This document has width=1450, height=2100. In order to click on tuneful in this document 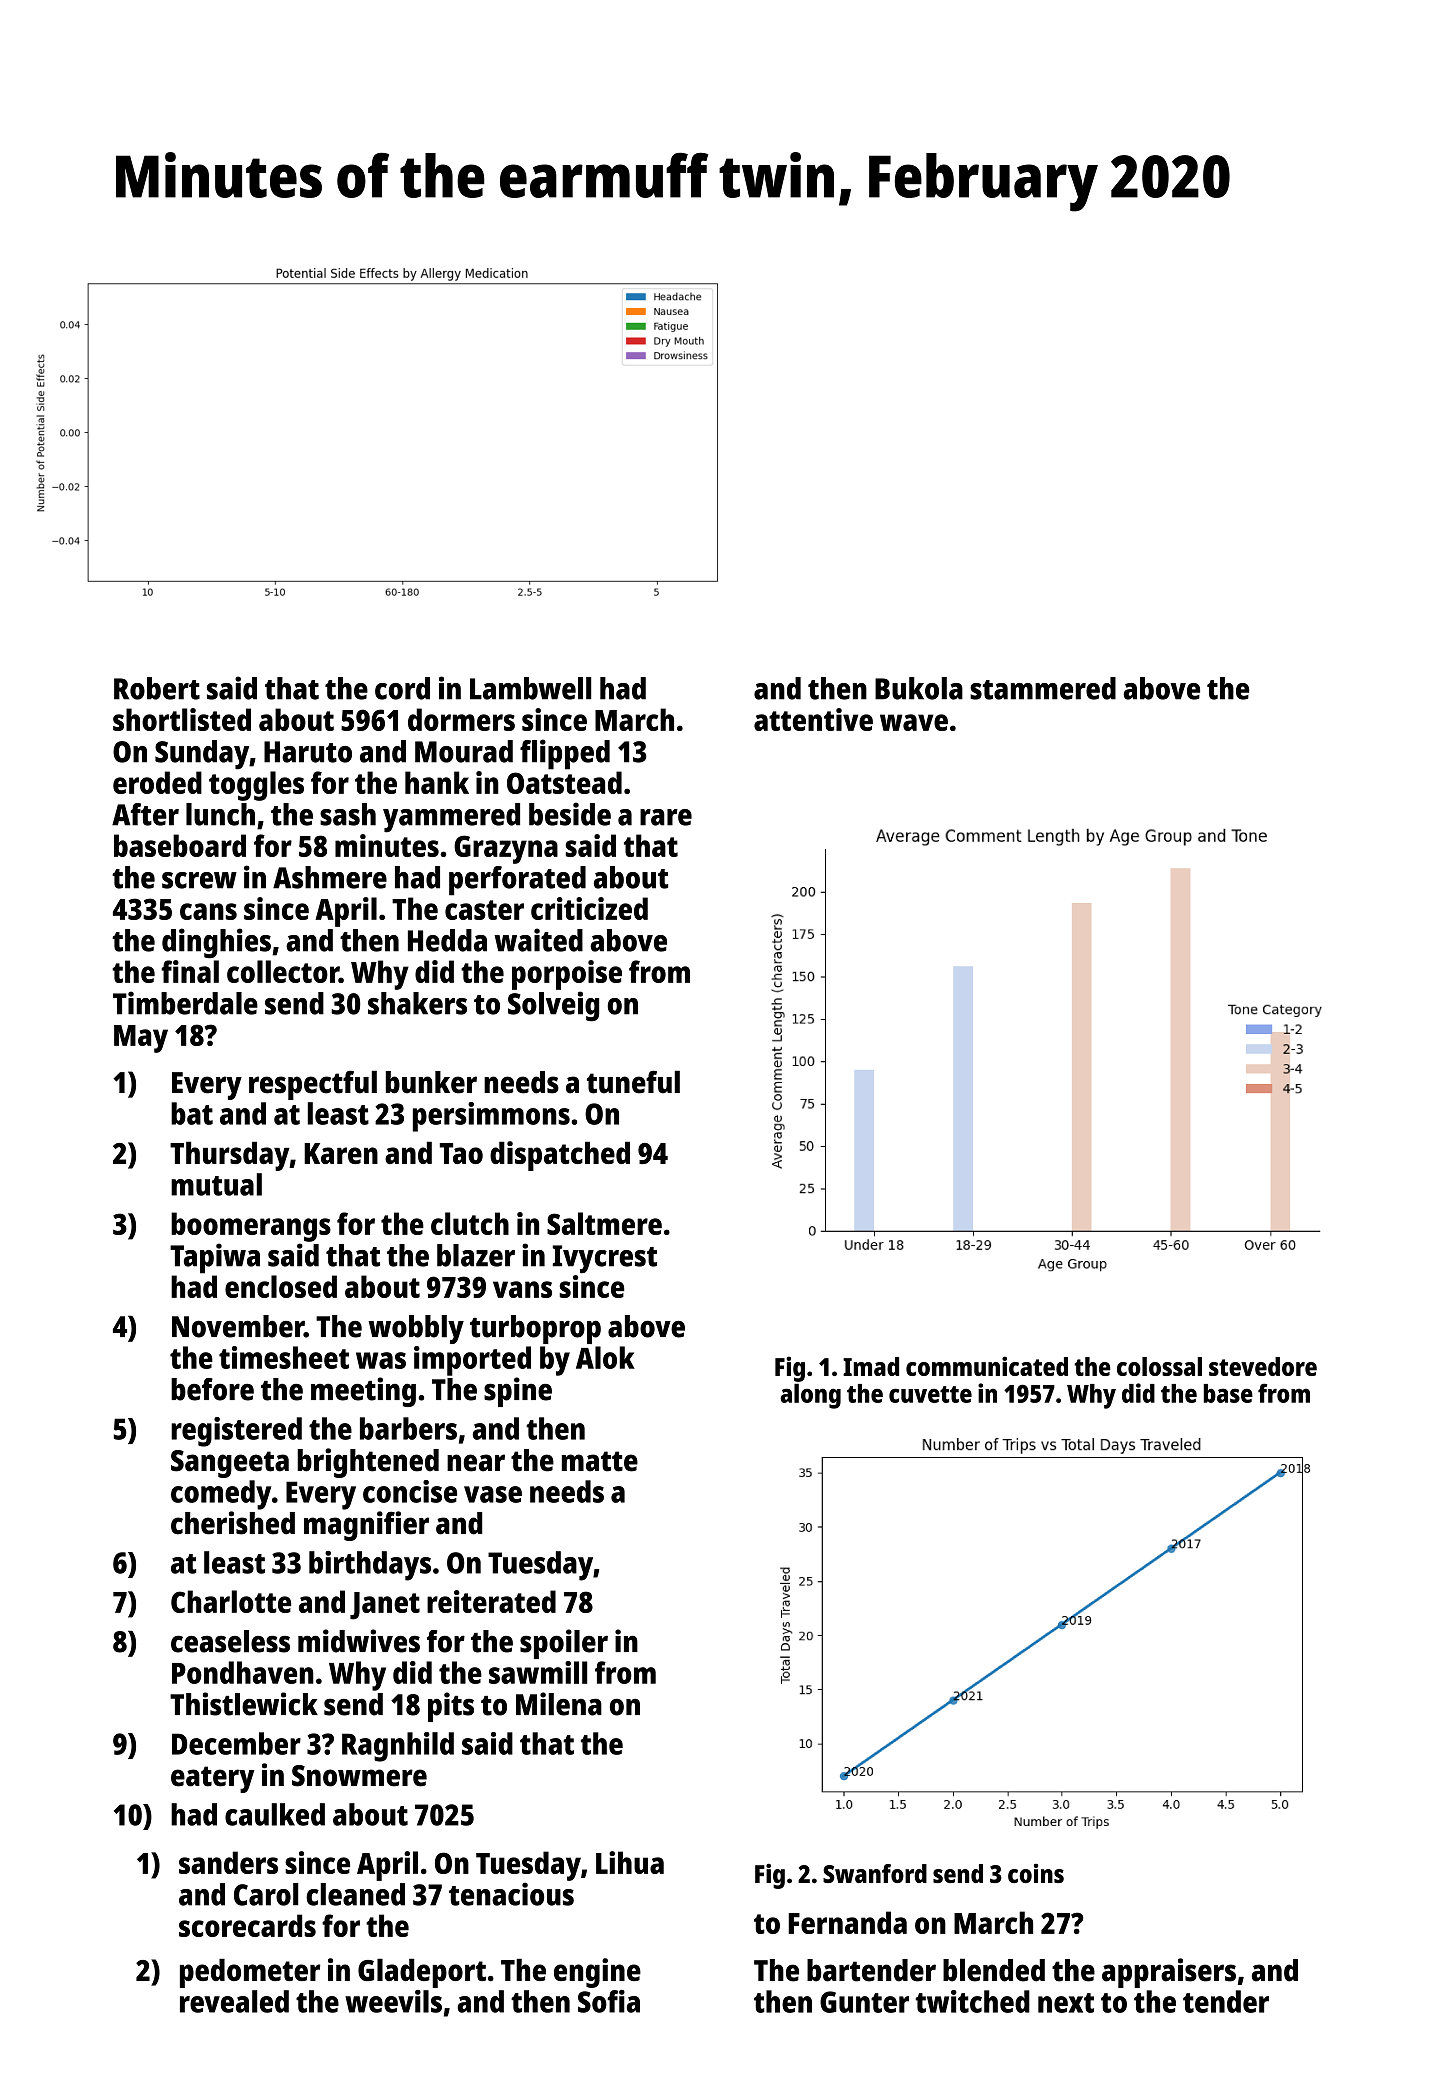, I will do `click(633, 1082)`.
